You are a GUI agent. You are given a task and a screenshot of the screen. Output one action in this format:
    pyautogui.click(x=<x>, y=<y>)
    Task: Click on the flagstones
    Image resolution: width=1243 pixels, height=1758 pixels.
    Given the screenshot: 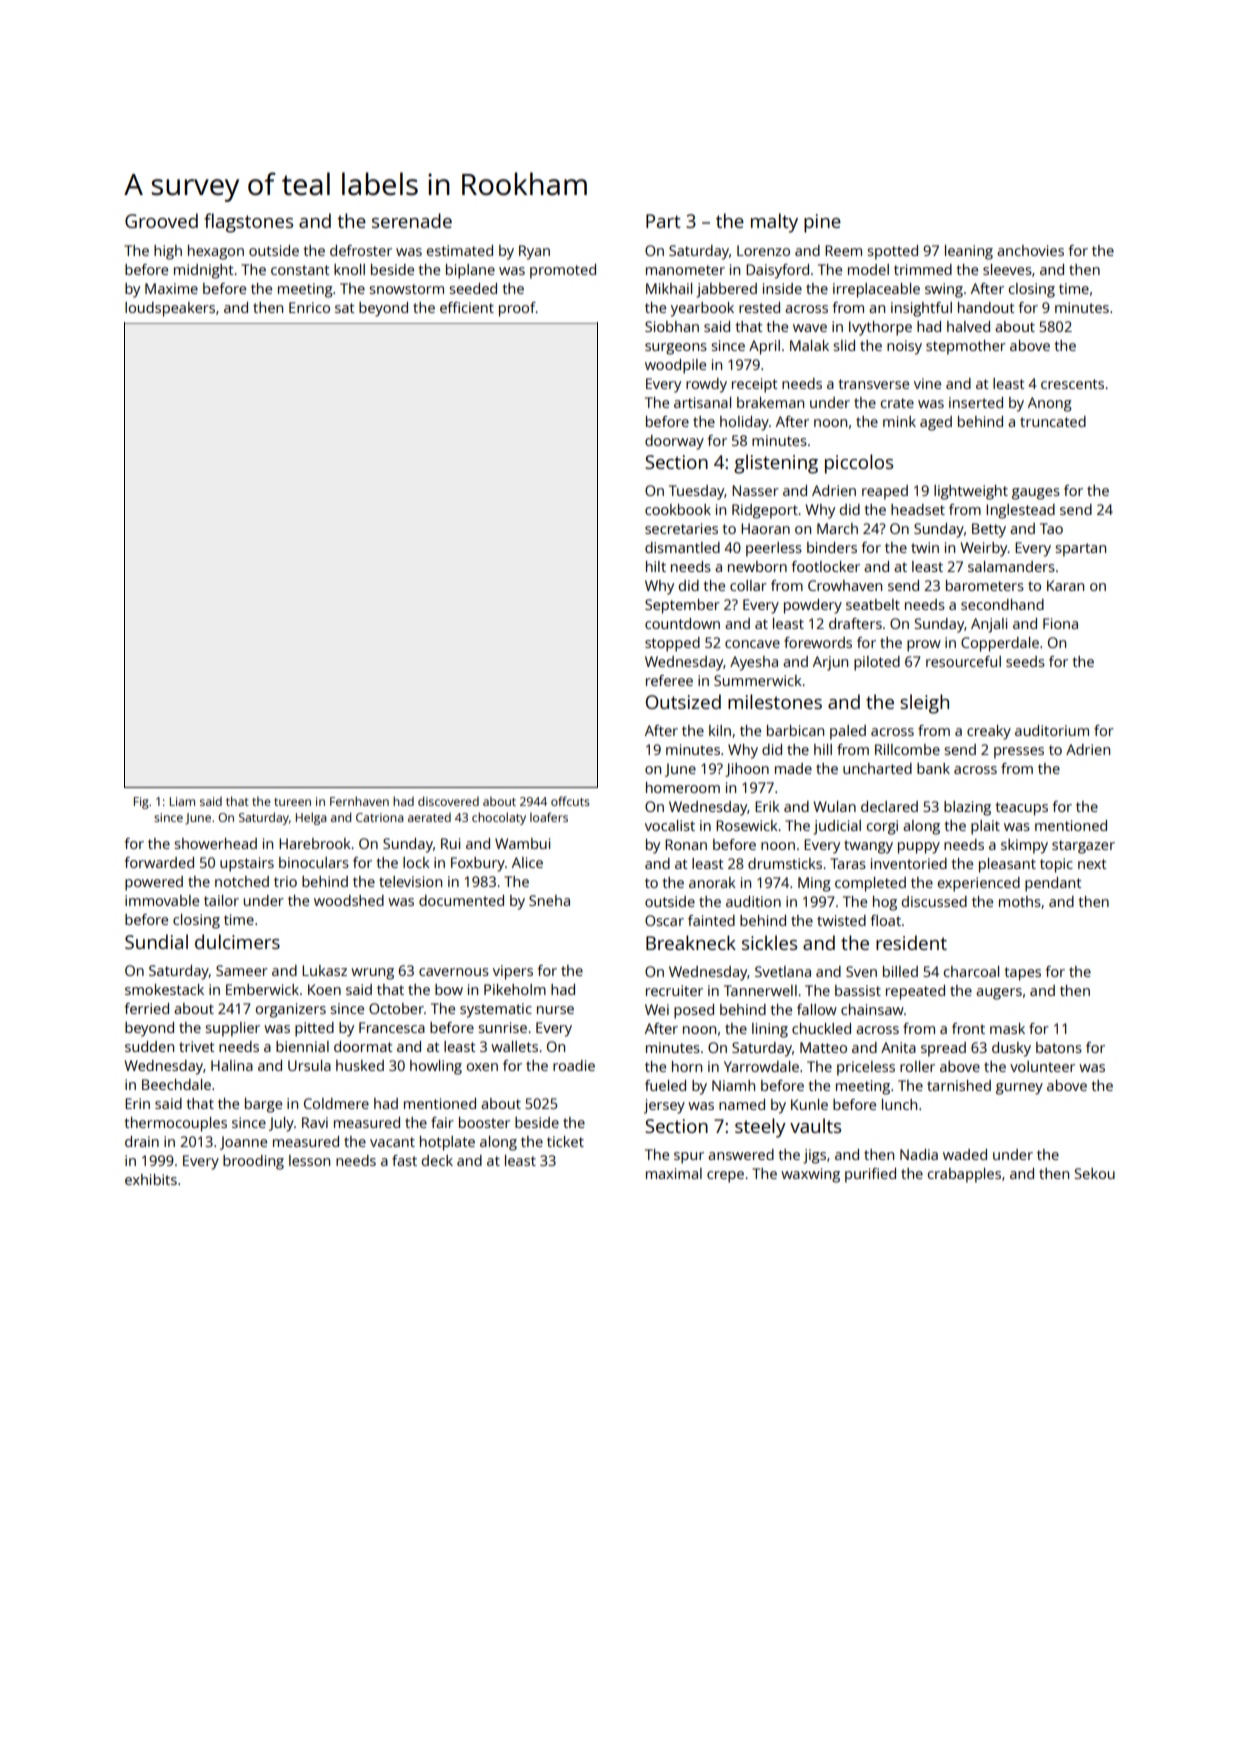 What is the action you would take?
    pyautogui.click(x=248, y=223)
